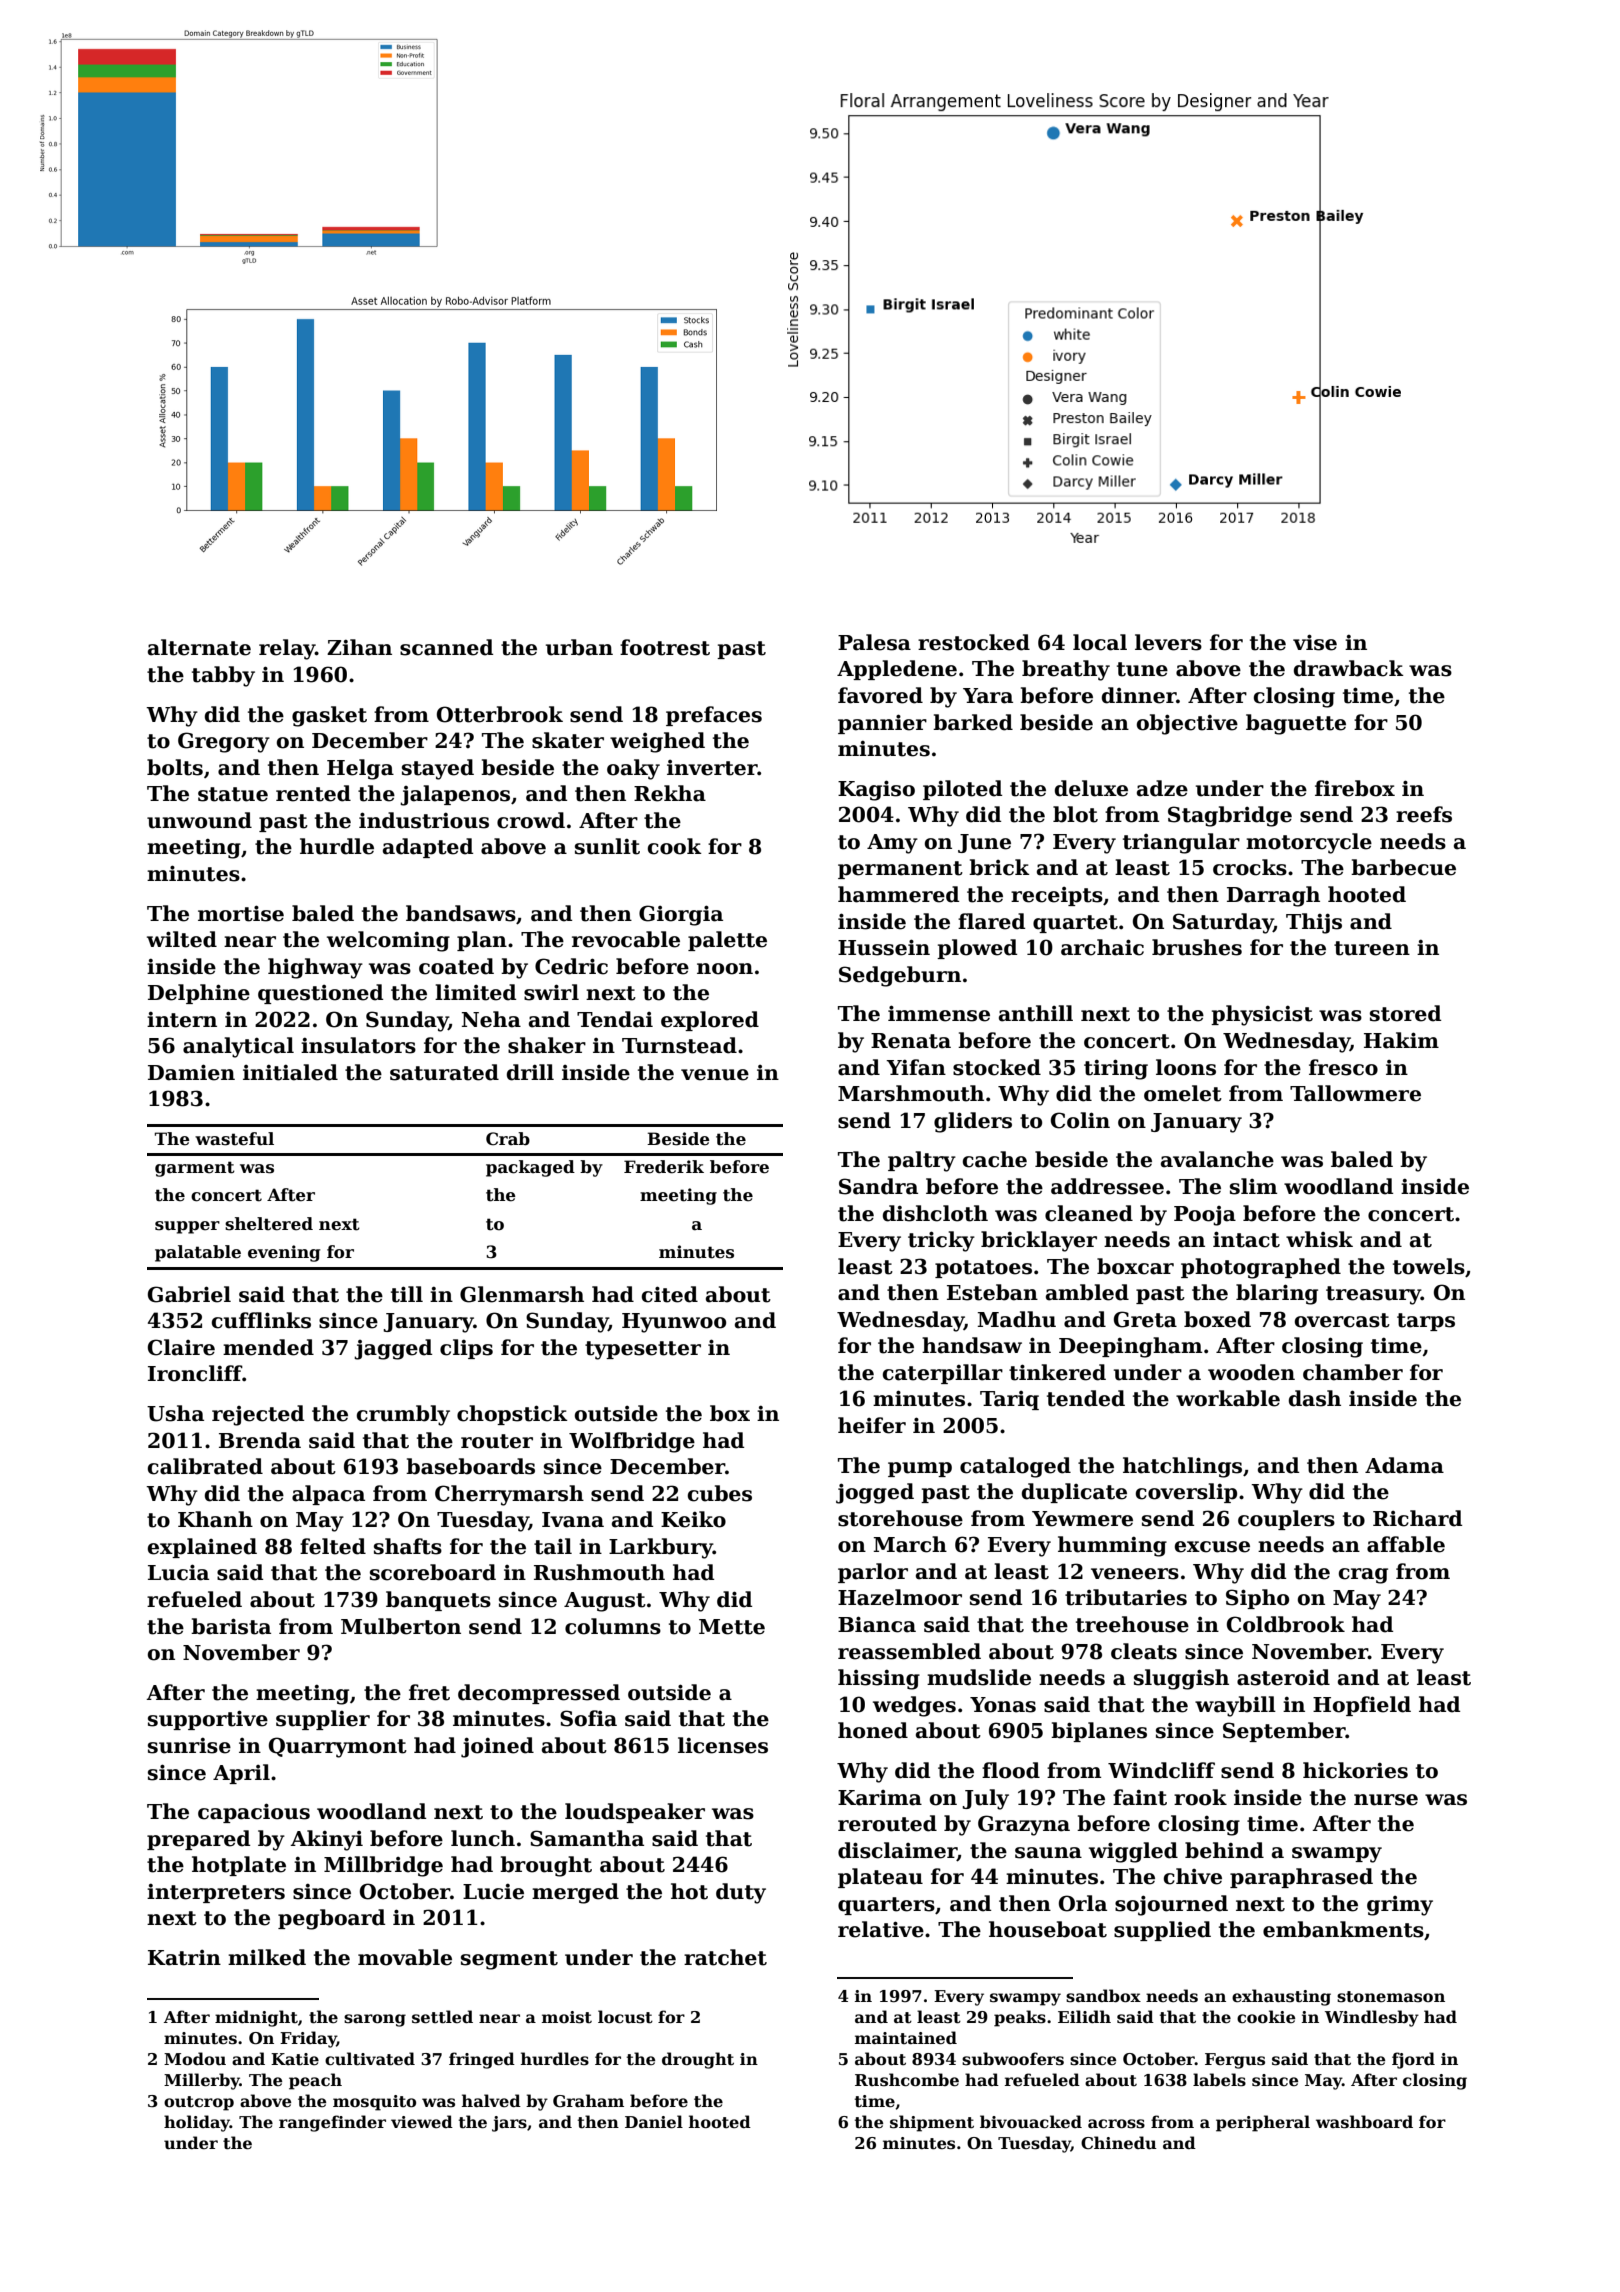 The width and height of the screenshot is (1620, 2292). Describe the element at coordinates (941, 1241) in the screenshot. I see `tricky` at that location.
